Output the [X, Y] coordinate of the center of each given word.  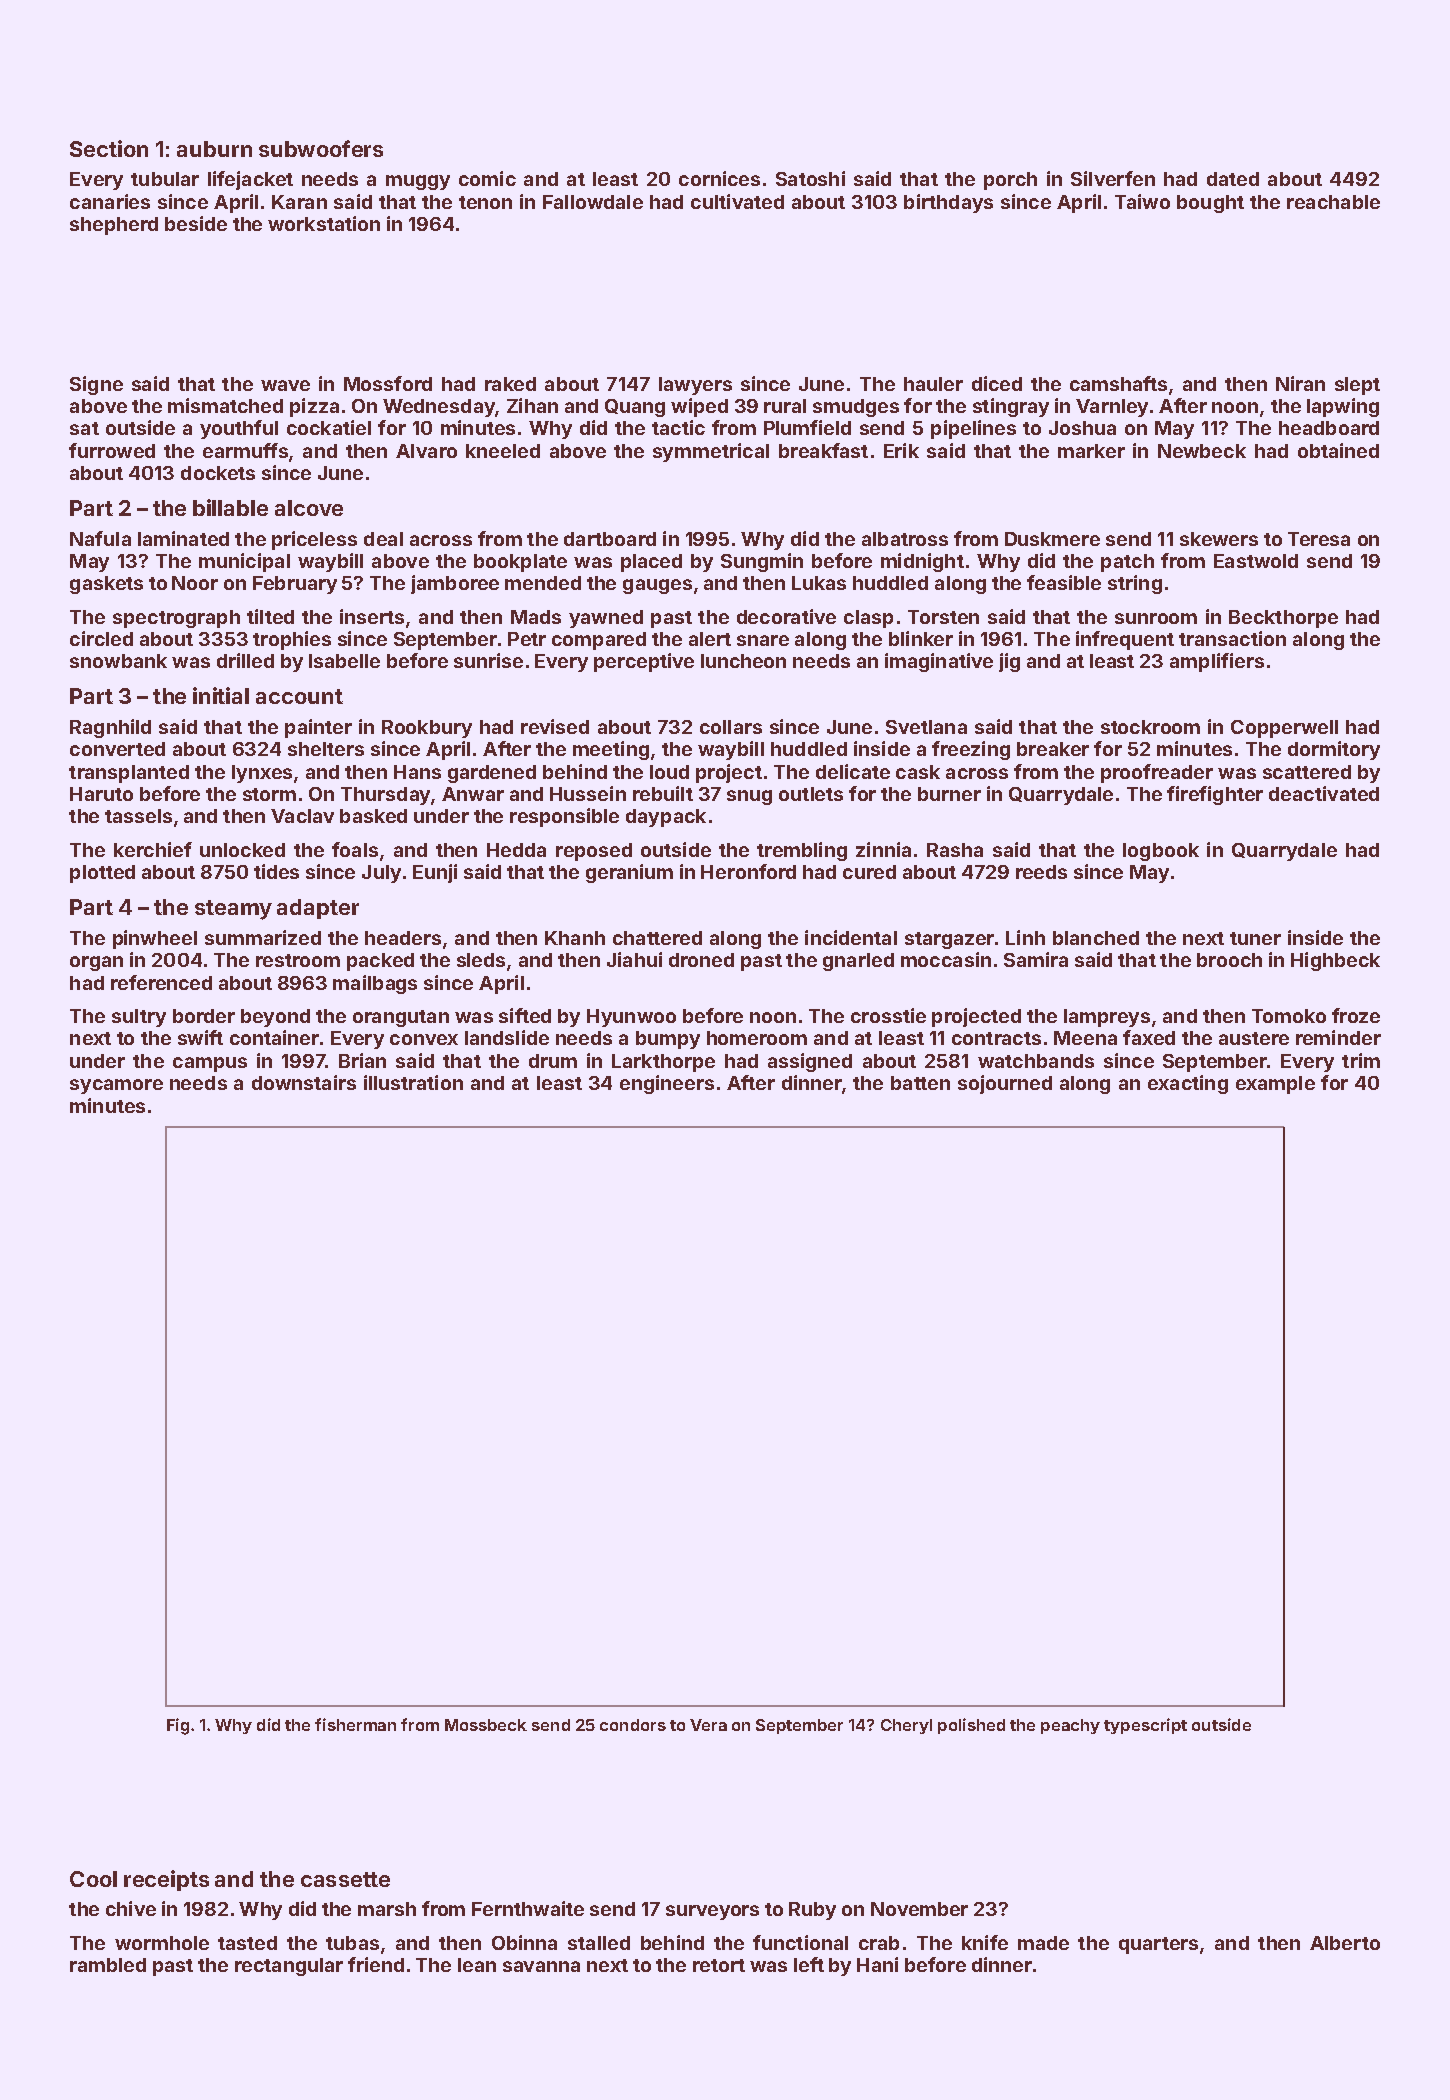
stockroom [1150, 727]
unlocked [242, 850]
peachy [1070, 1726]
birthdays [948, 203]
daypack [666, 818]
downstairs [304, 1082]
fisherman [355, 1724]
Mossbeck [486, 1725]
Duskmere [1052, 539]
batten [920, 1083]
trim [1361, 1060]
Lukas [819, 583]
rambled [108, 1965]
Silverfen [1113, 178]
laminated [183, 538]
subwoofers [321, 148]
